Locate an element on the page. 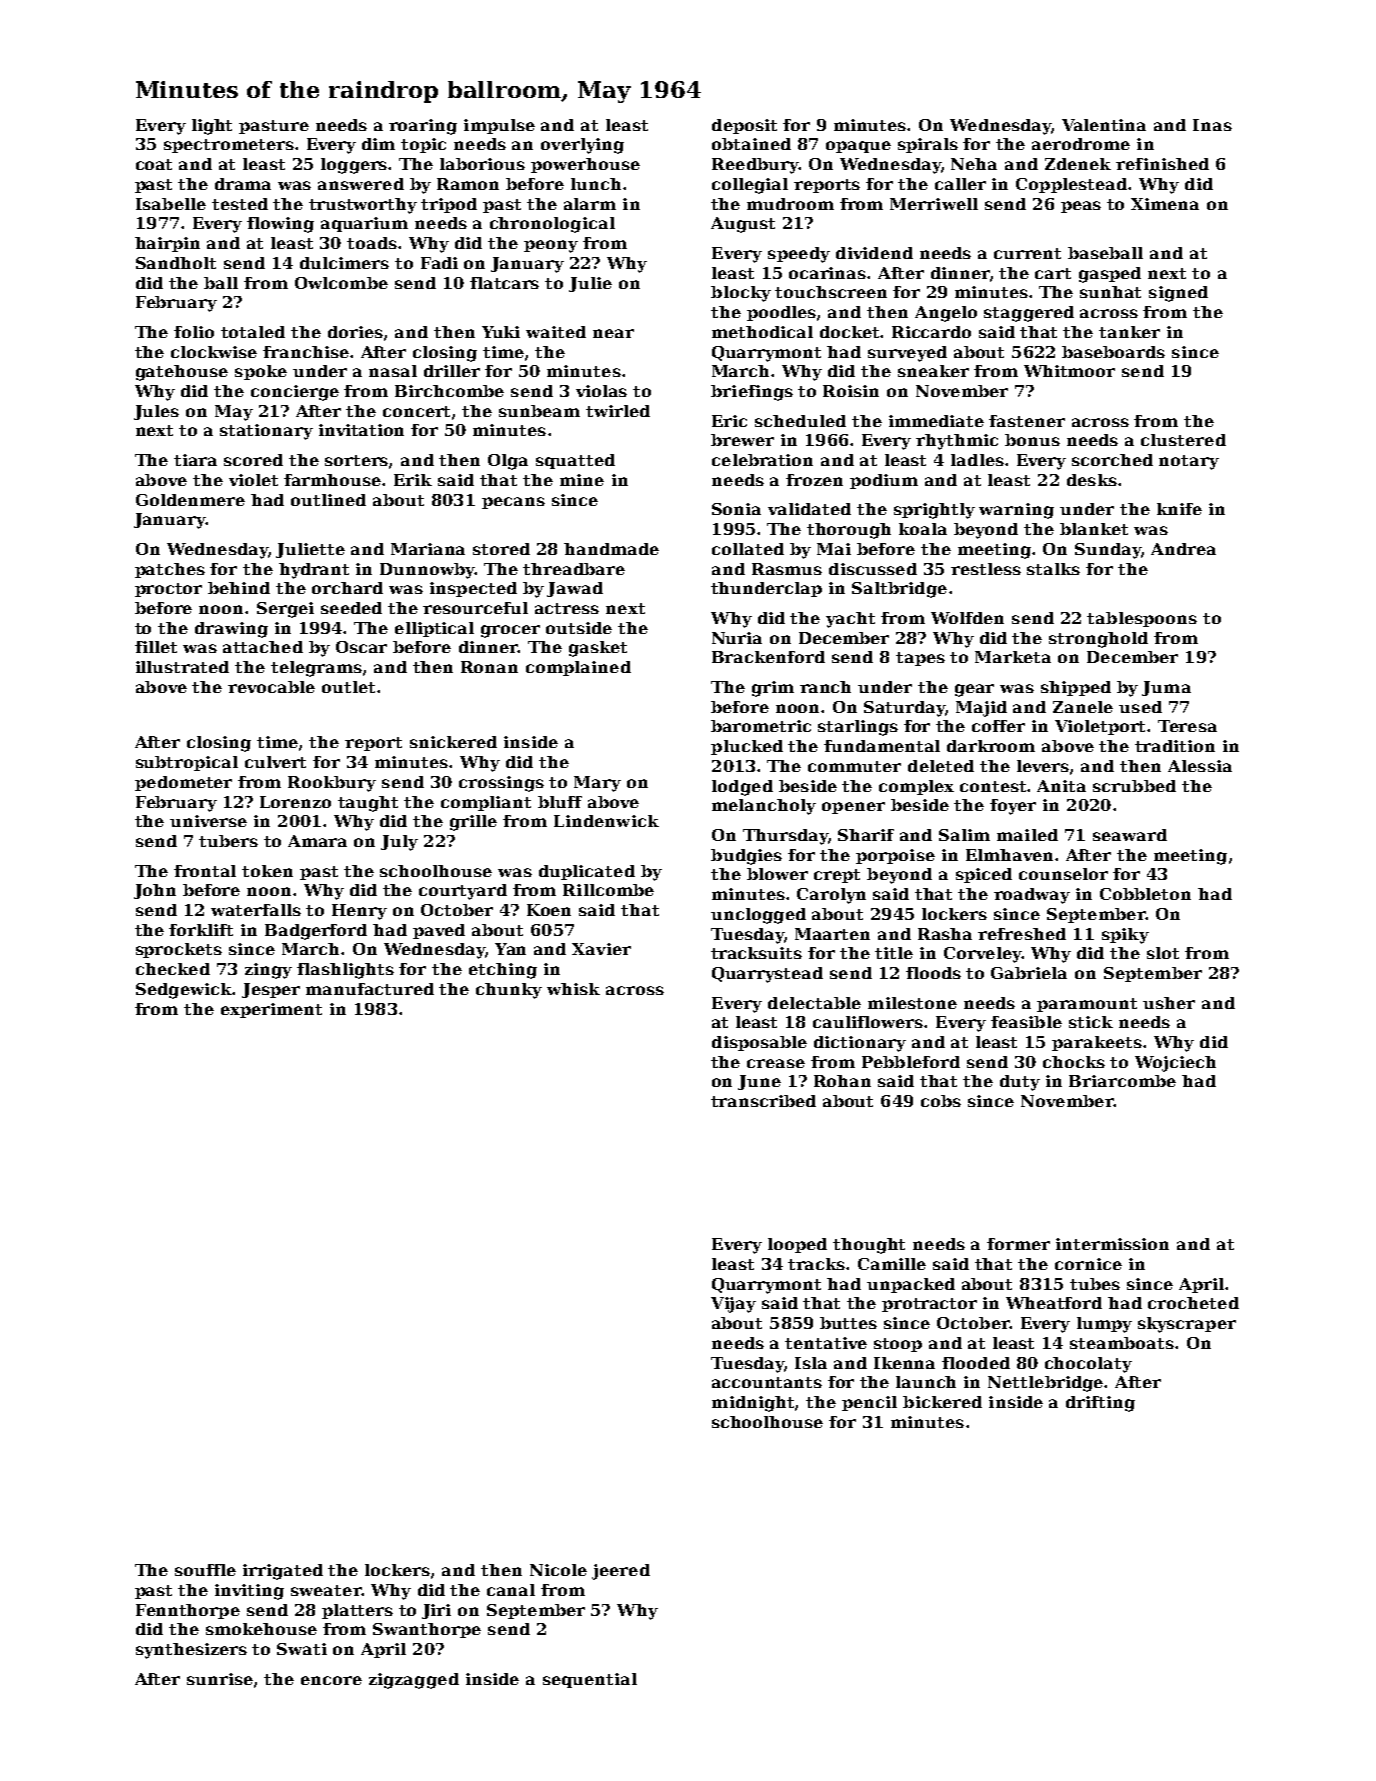  Sandholt is located at coordinates (176, 263).
